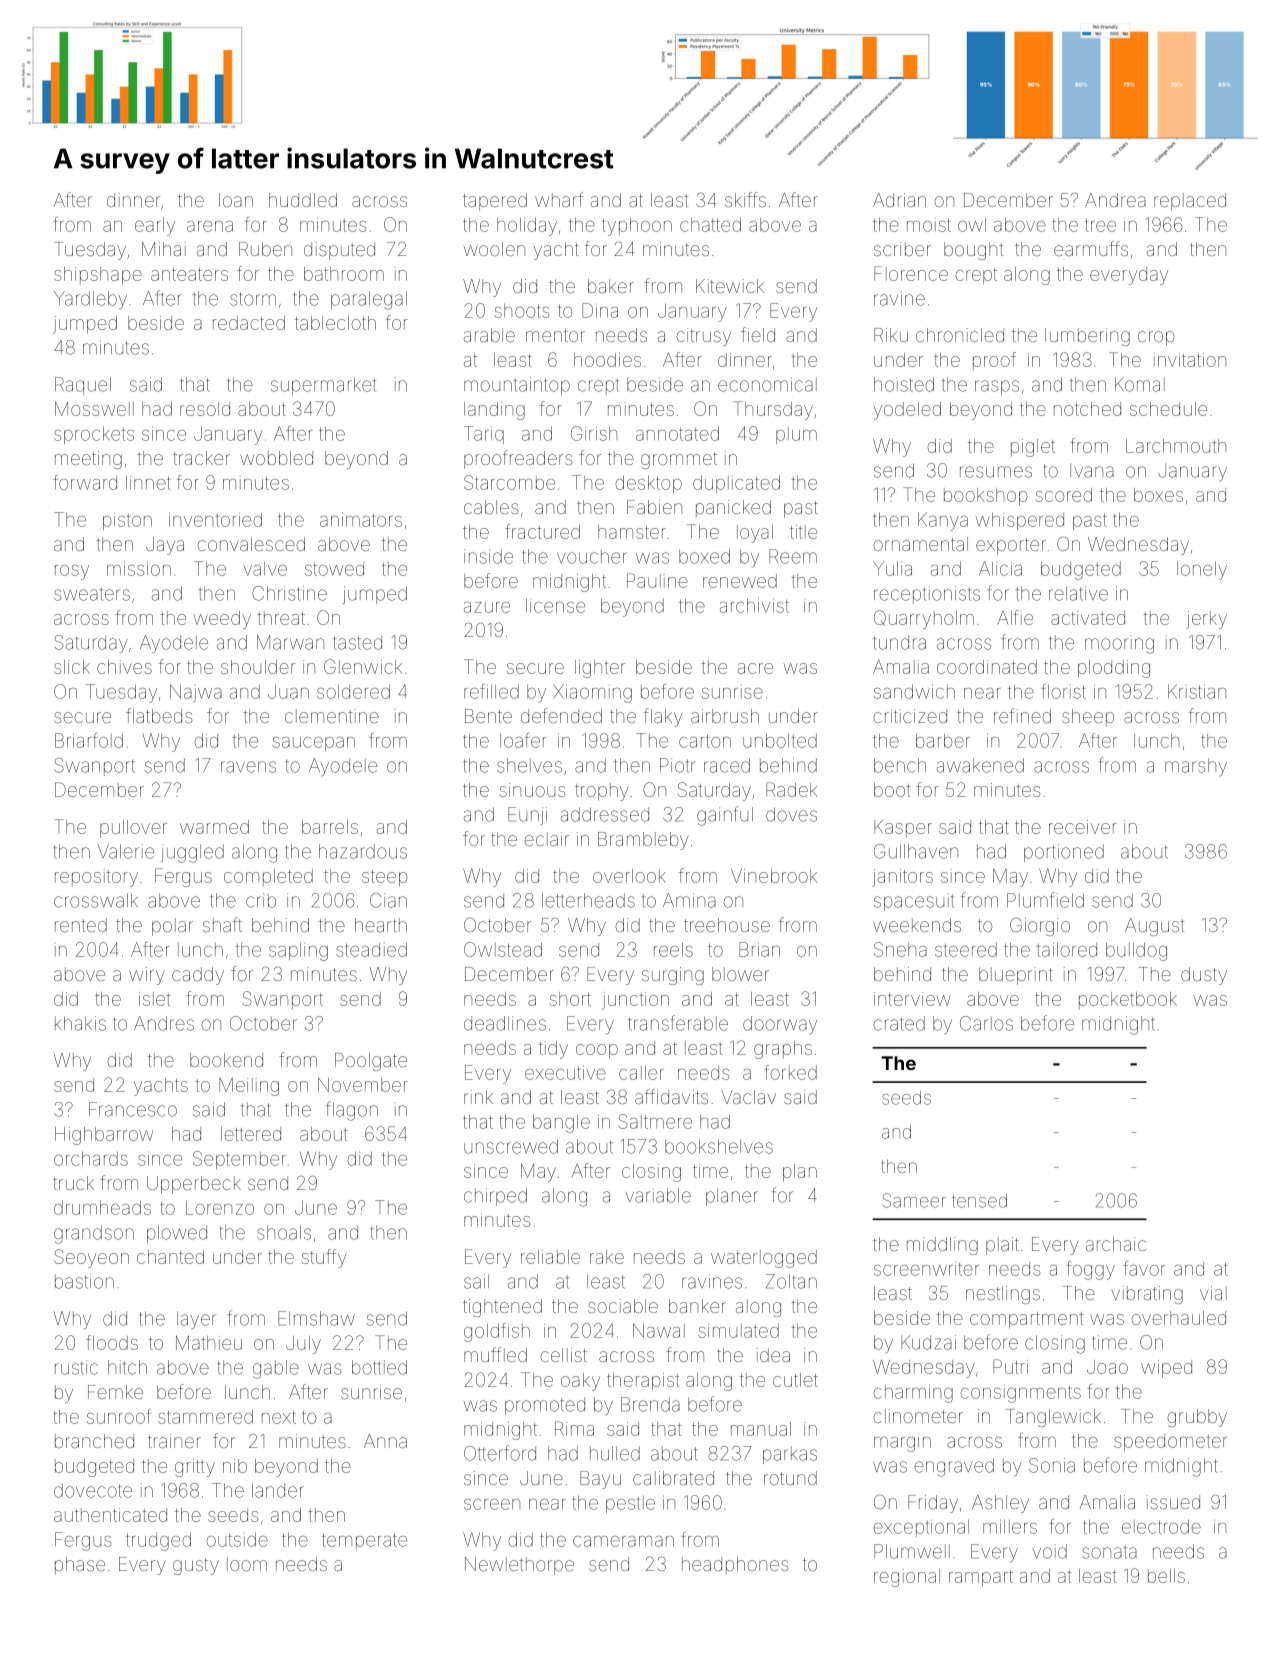 The image size is (1281, 1657). Describe the element at coordinates (1170, 1442) in the screenshot. I see `speedometer` at that location.
